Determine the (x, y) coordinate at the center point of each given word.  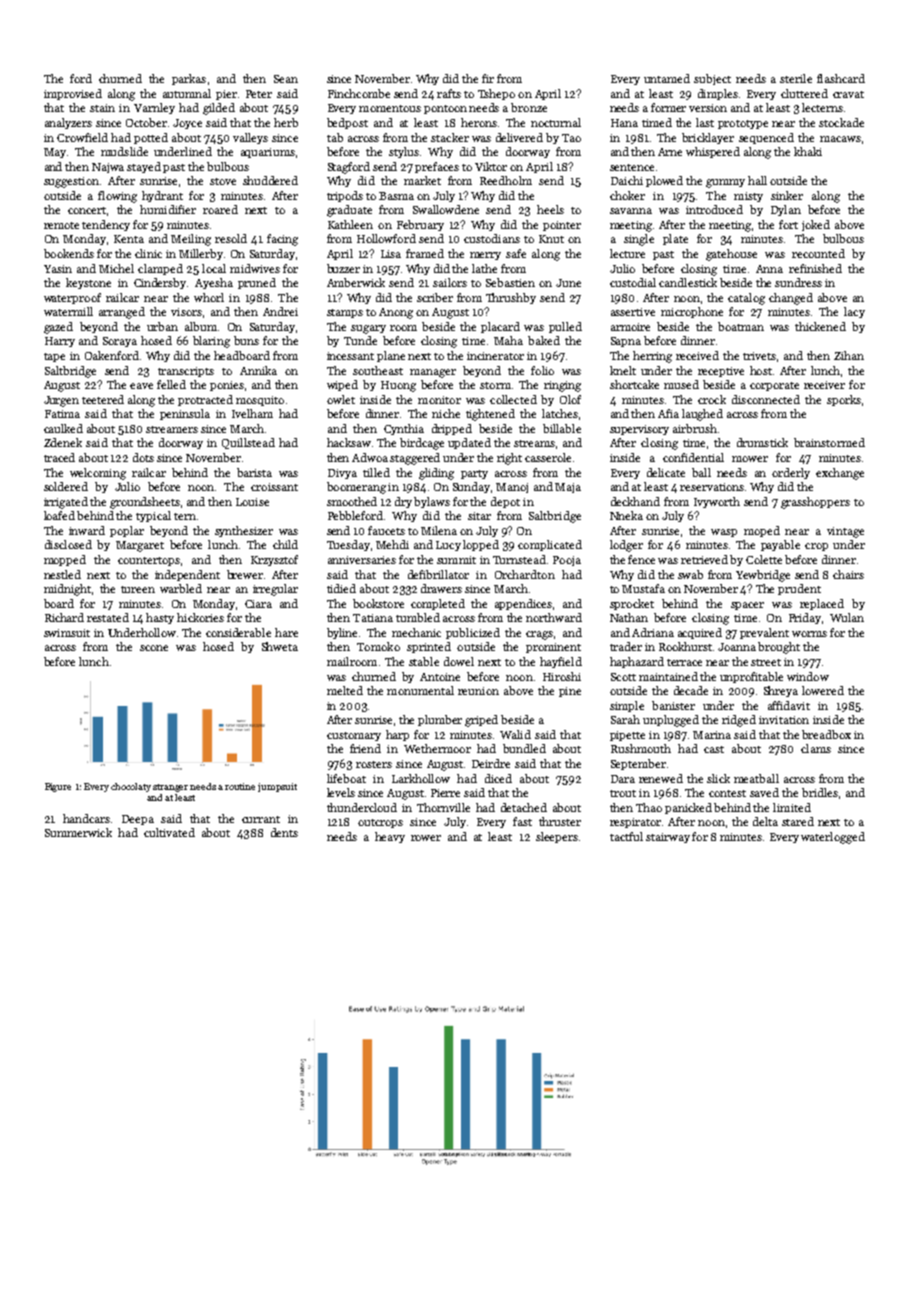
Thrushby (511, 298)
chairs (848, 574)
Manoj (512, 488)
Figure (58, 787)
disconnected (766, 399)
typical (153, 516)
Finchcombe (359, 93)
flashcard (841, 78)
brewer (245, 574)
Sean (286, 79)
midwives (255, 268)
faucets (386, 530)
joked (816, 225)
